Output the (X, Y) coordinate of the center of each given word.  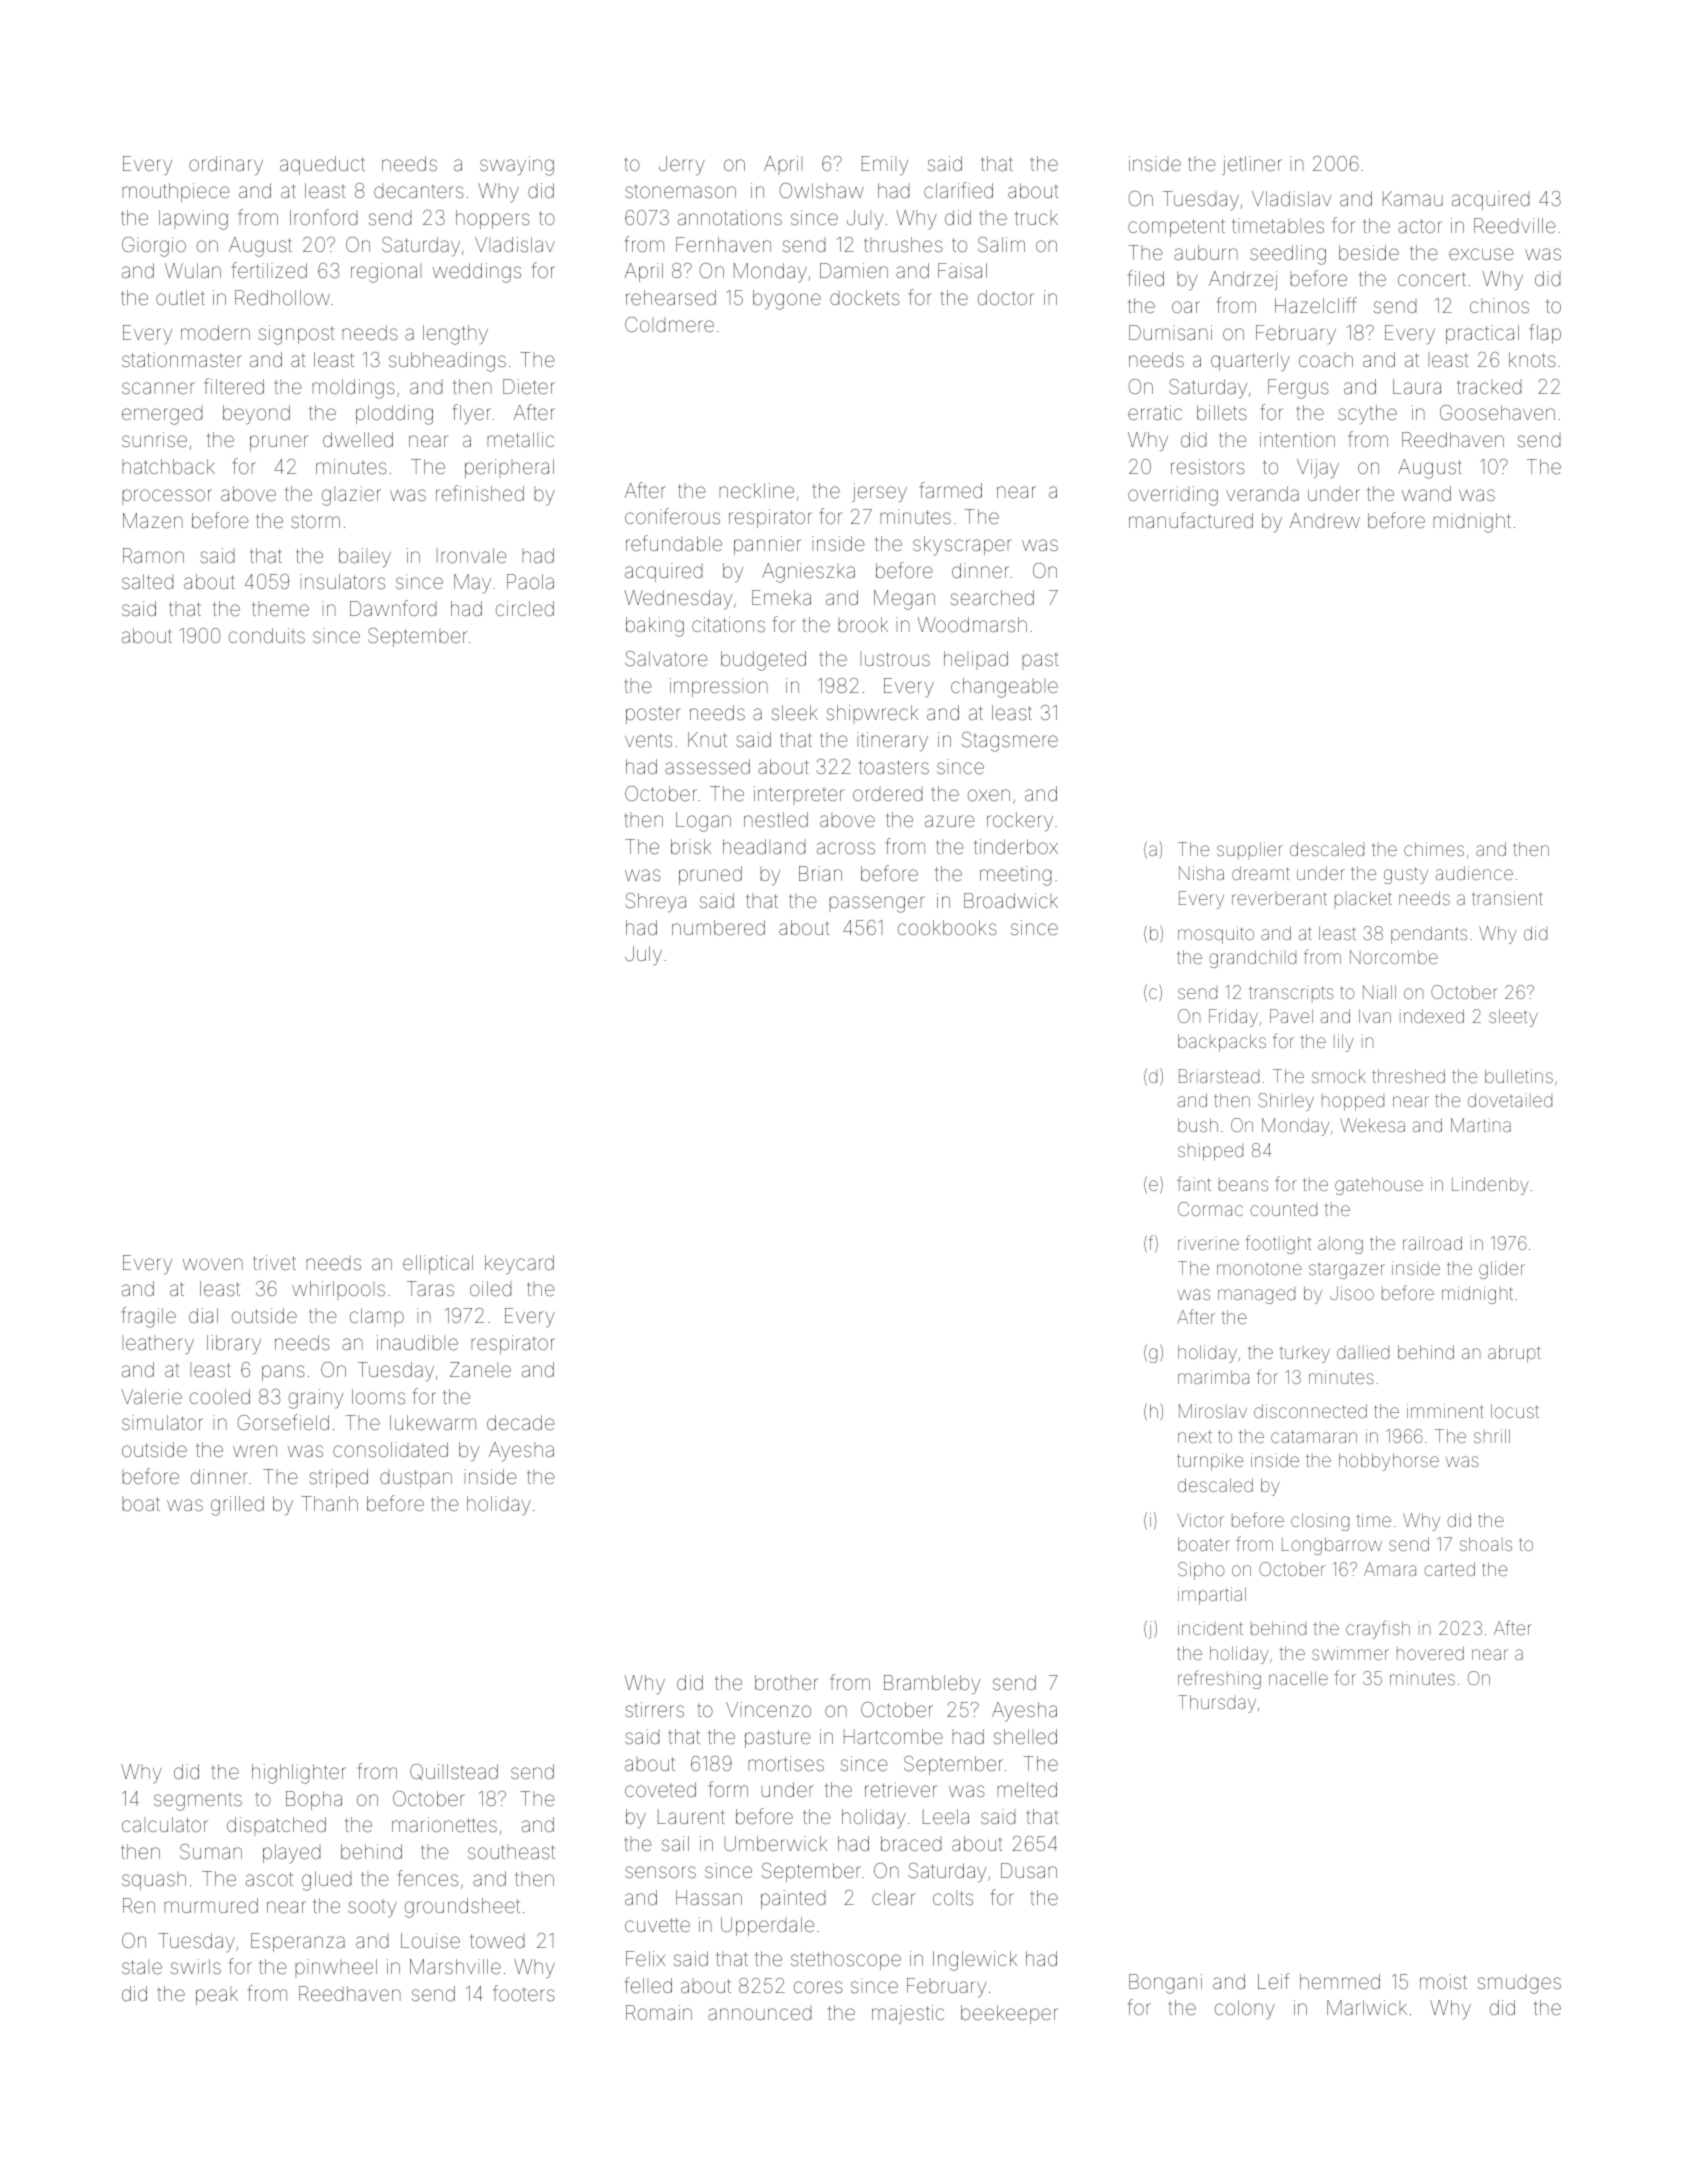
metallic (520, 439)
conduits (267, 635)
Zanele (480, 1369)
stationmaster (182, 359)
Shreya (656, 902)
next (1195, 1436)
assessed (707, 766)
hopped (1353, 1102)
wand (1426, 493)
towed (497, 1941)
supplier (1250, 850)
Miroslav (1213, 1411)
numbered (718, 927)
